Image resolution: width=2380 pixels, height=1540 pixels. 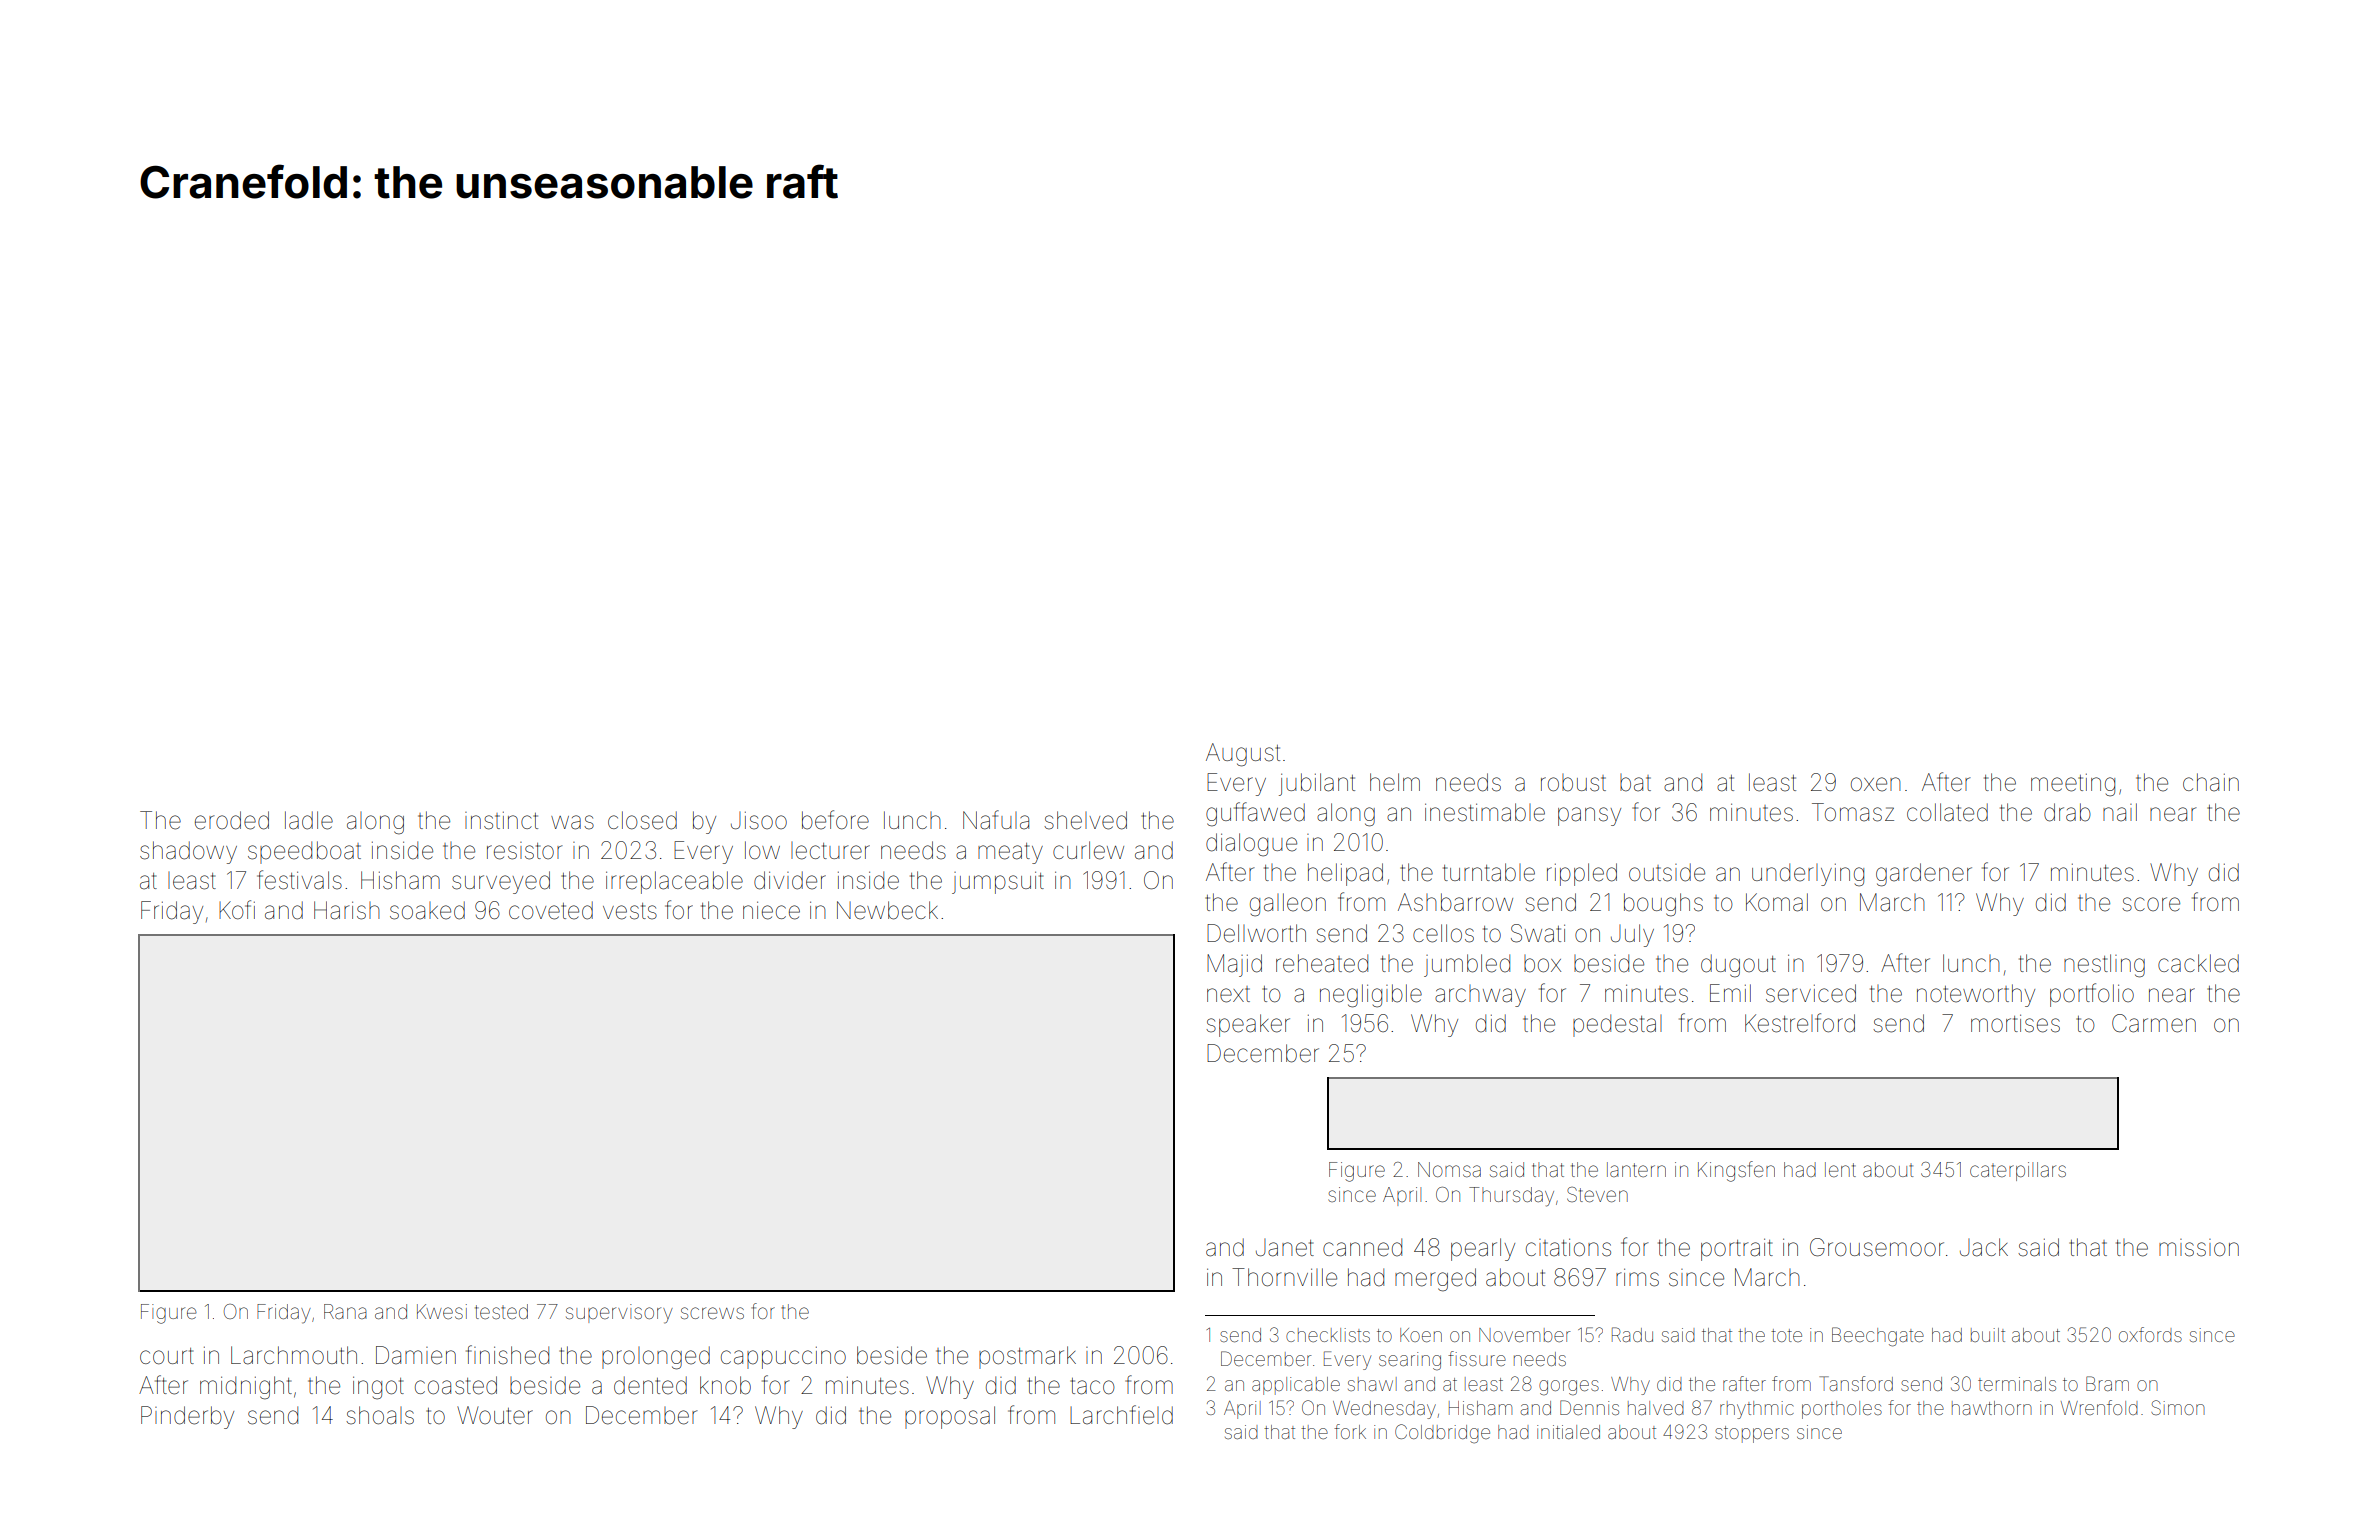 What do you see at coordinates (427, 910) in the screenshot?
I see `soaked` at bounding box center [427, 910].
